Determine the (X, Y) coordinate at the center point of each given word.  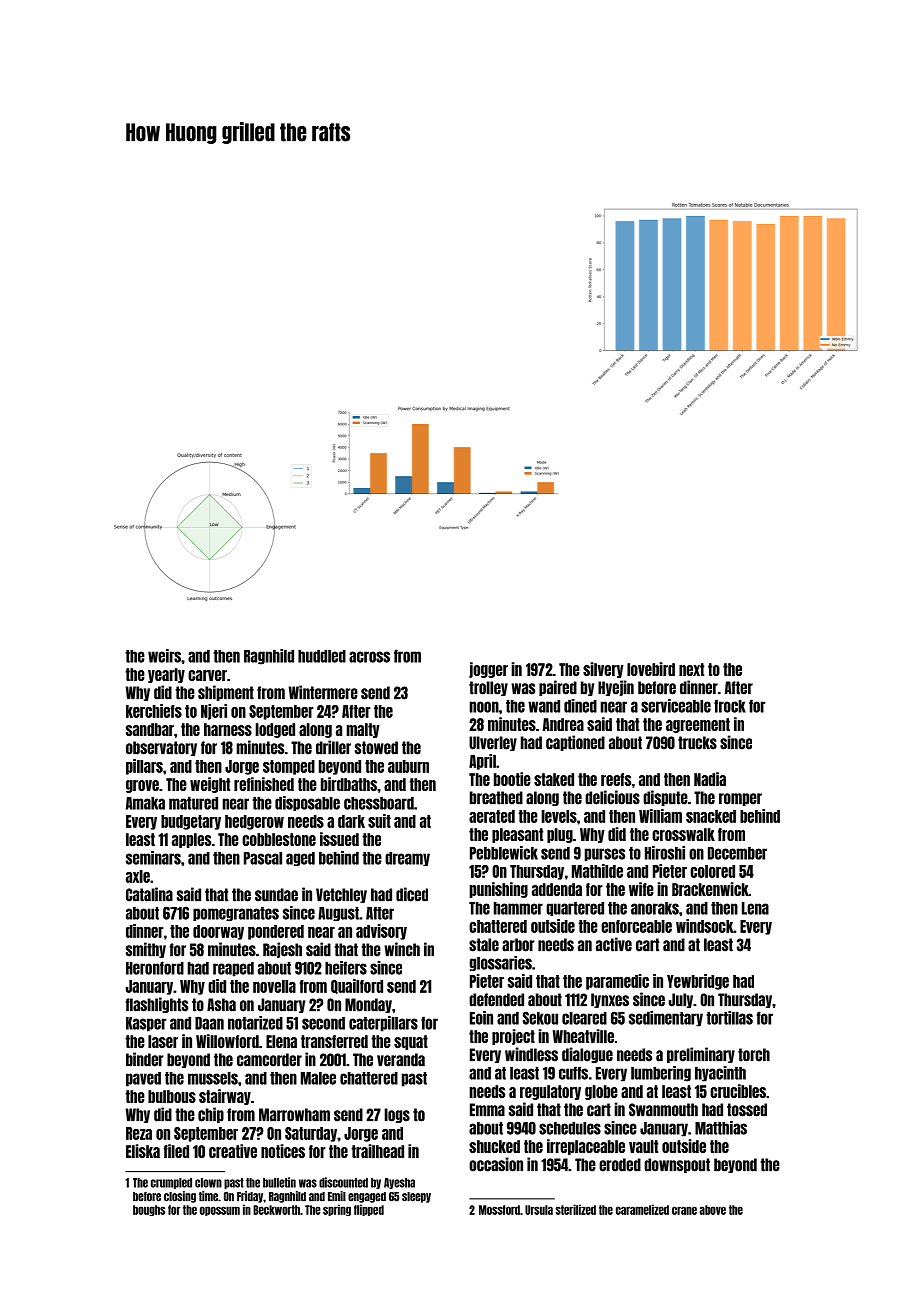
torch (754, 1055)
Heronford (155, 968)
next (691, 669)
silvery (603, 670)
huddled (322, 656)
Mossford (499, 1210)
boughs (149, 1210)
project (513, 1037)
